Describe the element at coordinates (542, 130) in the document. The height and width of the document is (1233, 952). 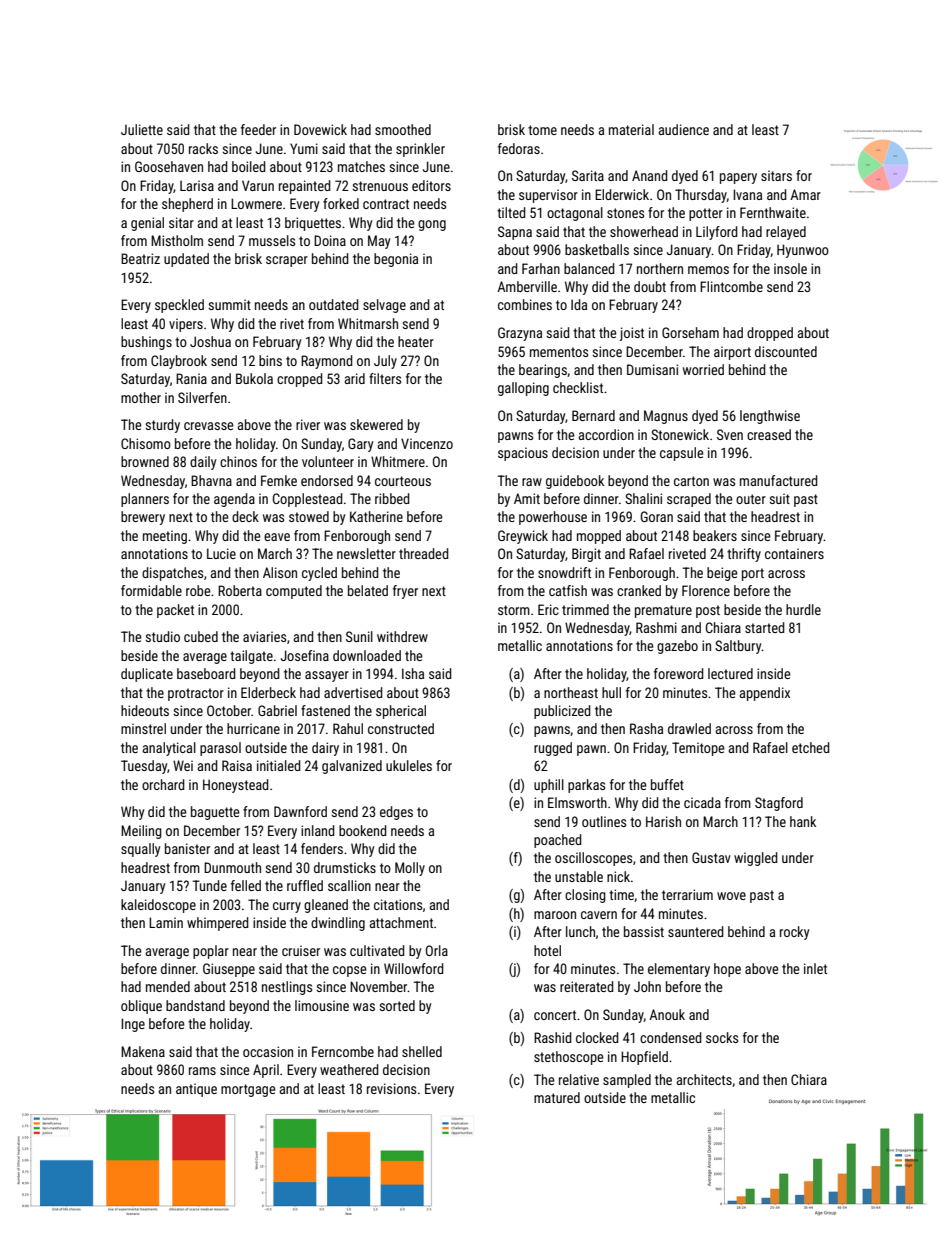
I see `tome` at that location.
